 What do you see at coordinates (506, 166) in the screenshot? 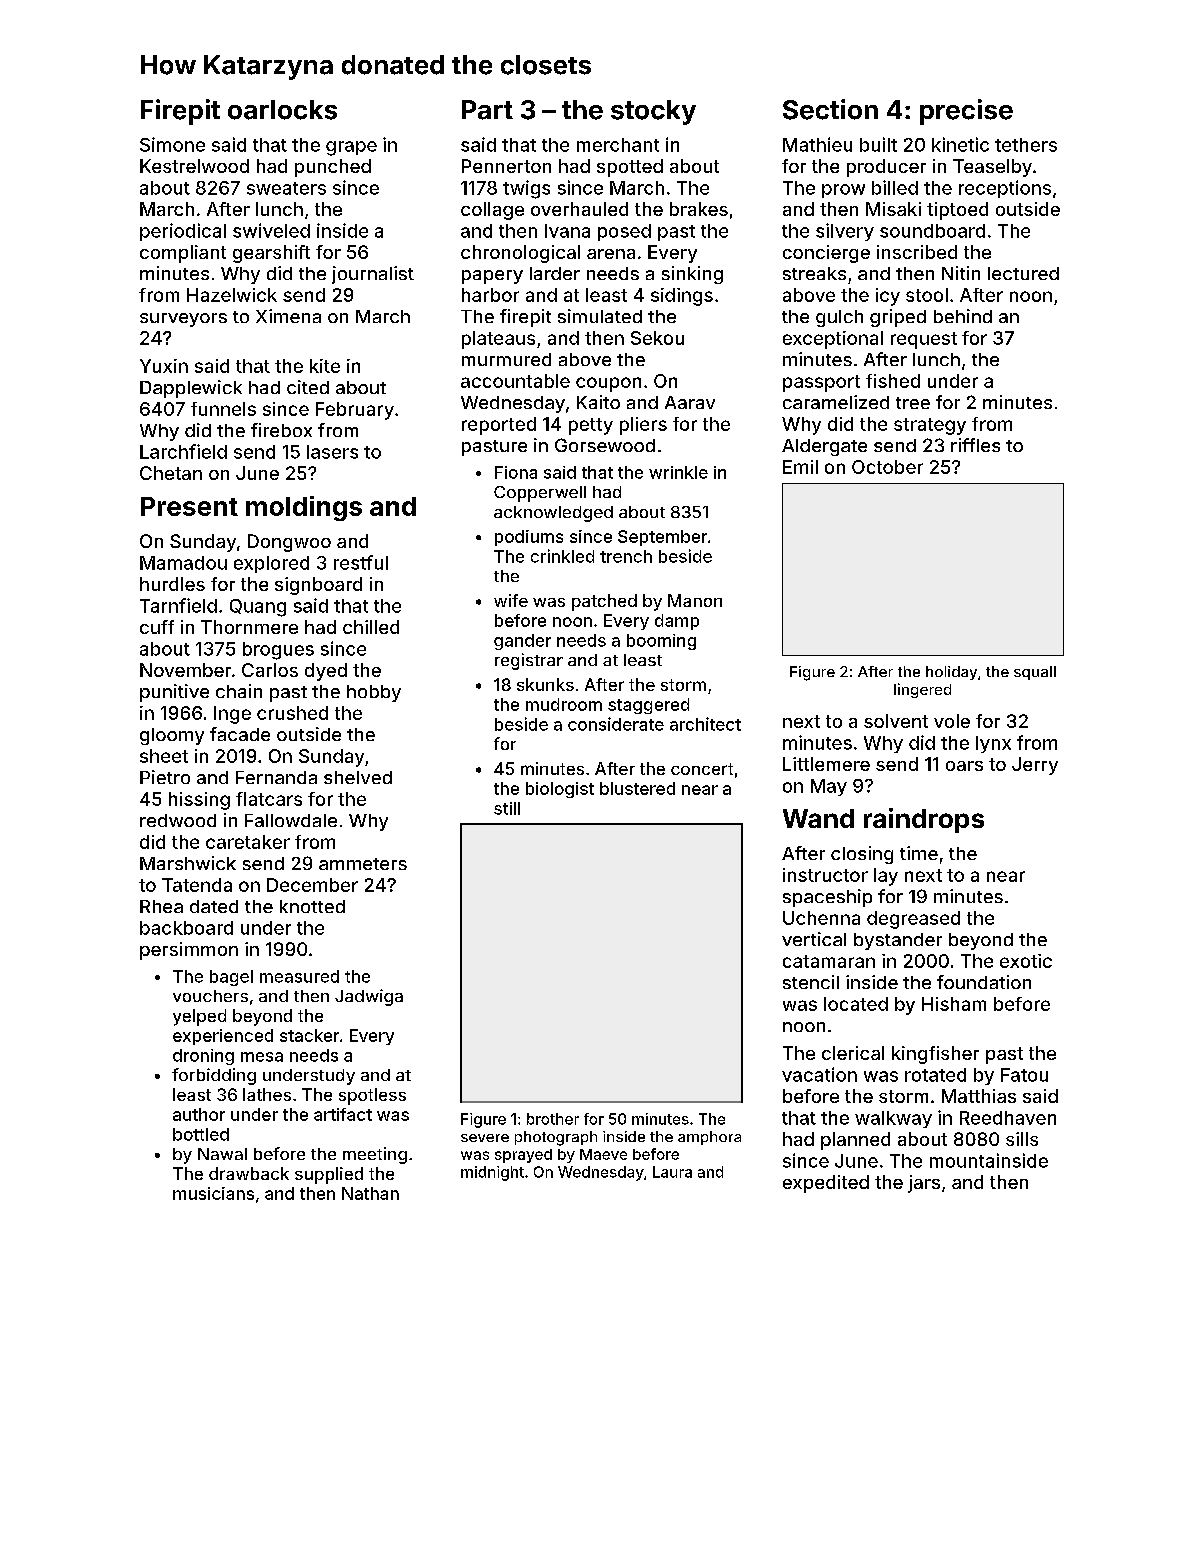
I see `Pennerton` at bounding box center [506, 166].
